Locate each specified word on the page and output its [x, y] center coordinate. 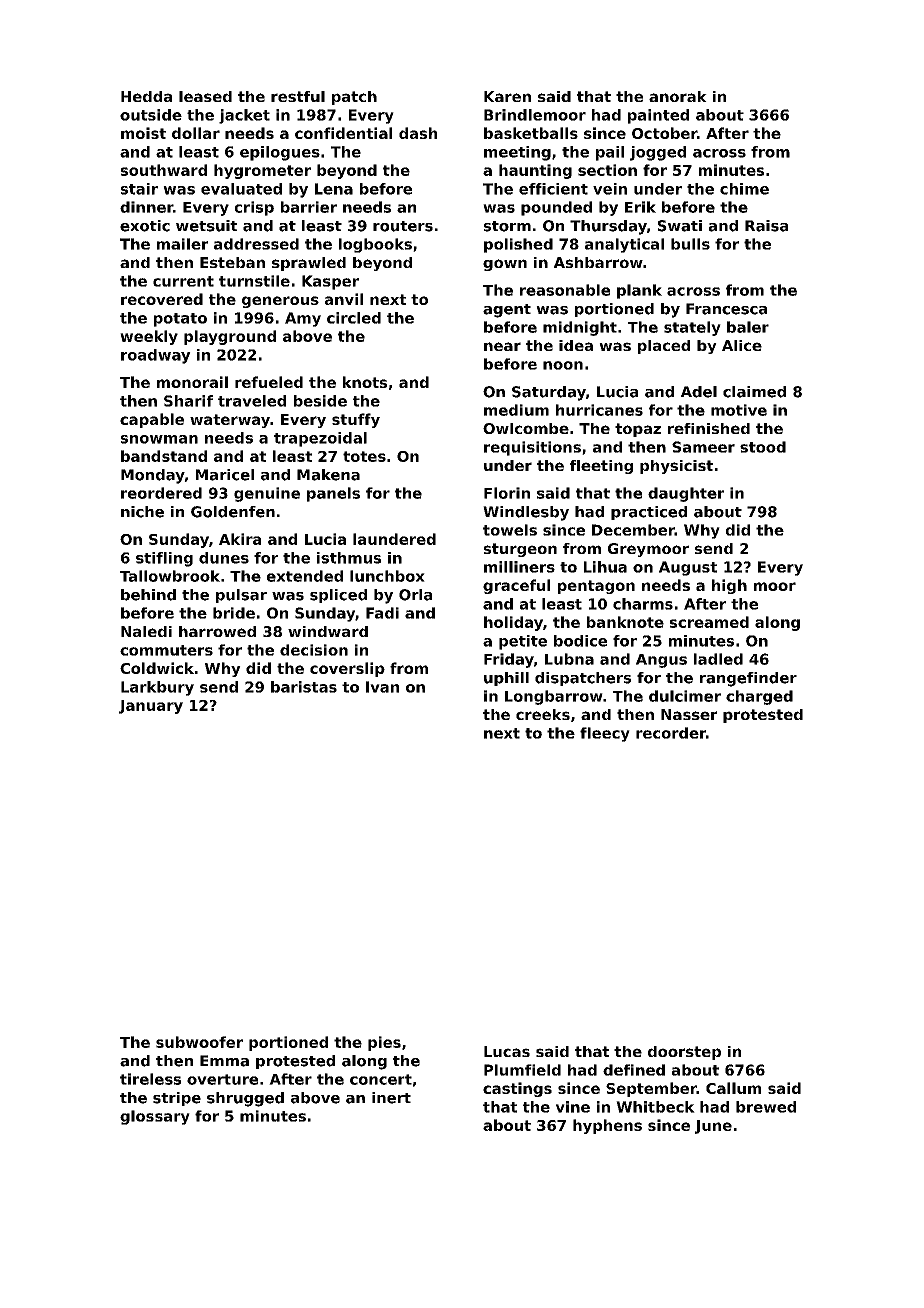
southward [164, 170]
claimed [754, 392]
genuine [267, 494]
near [502, 346]
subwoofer [199, 1042]
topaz [638, 430]
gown [505, 265]
